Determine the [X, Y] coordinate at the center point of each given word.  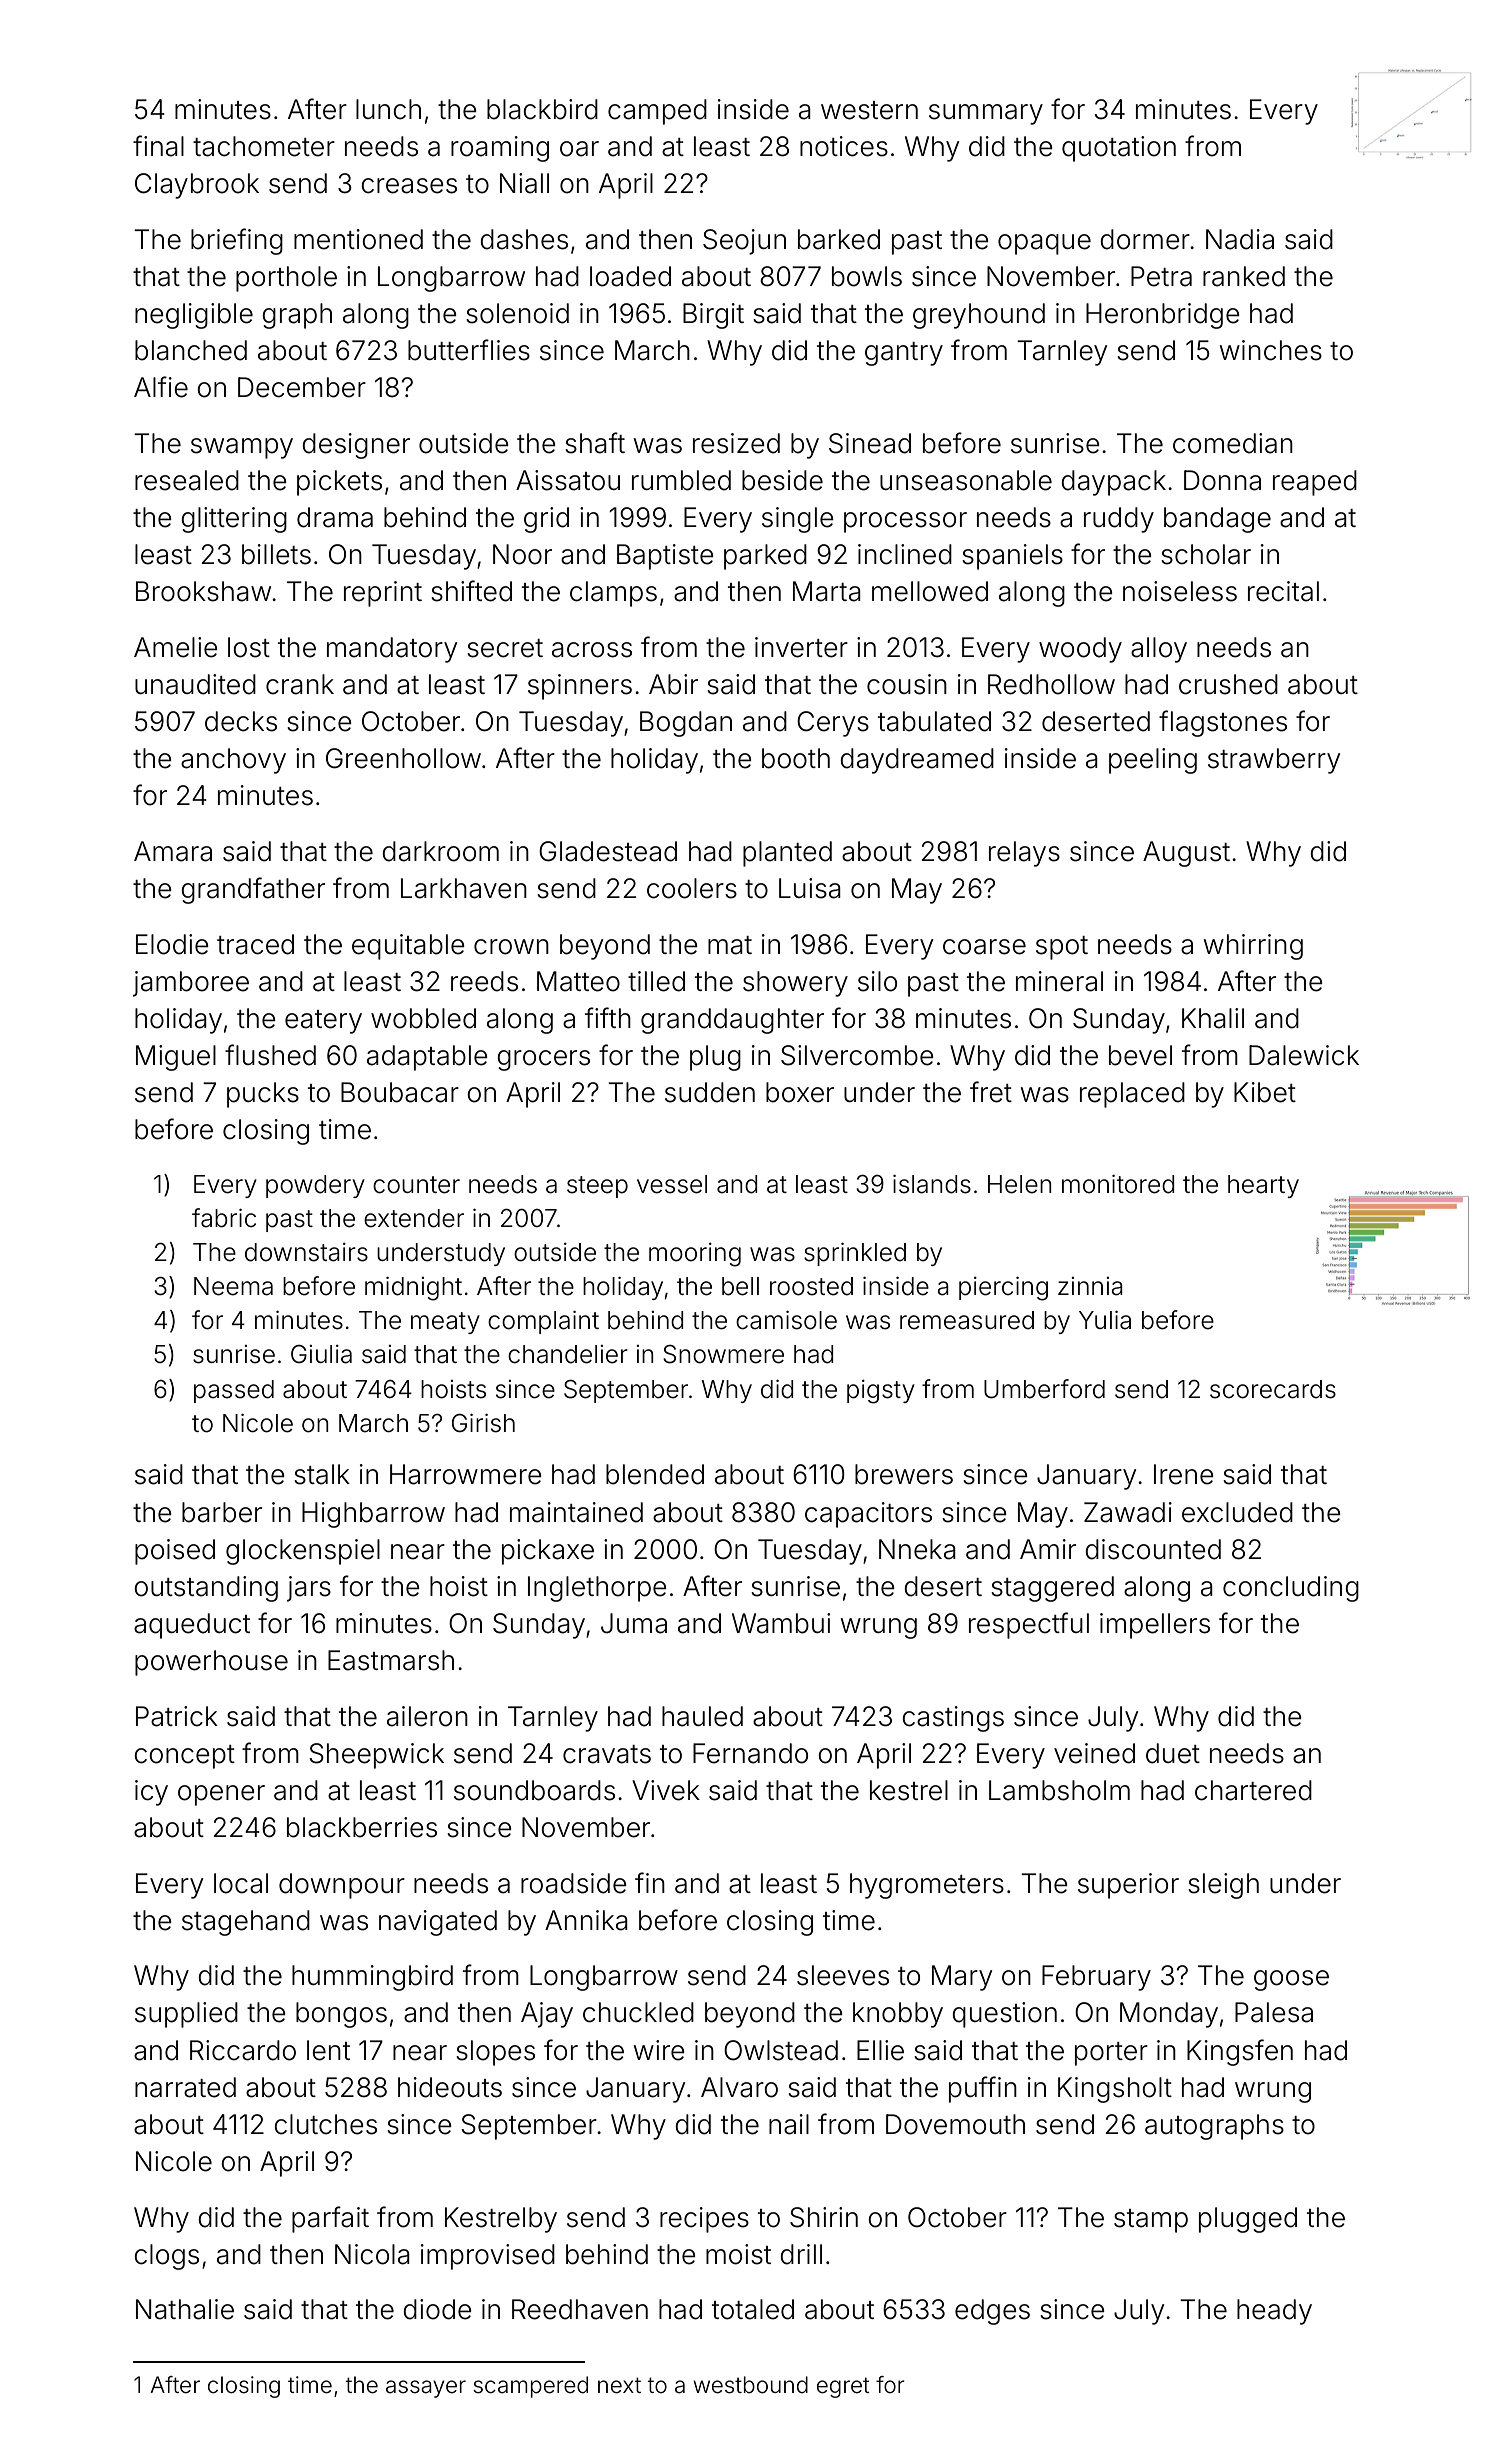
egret [843, 2387]
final [158, 146]
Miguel [176, 1058]
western [869, 110]
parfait [330, 2219]
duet [1173, 1753]
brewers [904, 1474]
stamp [1151, 2221]
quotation [1119, 149]
